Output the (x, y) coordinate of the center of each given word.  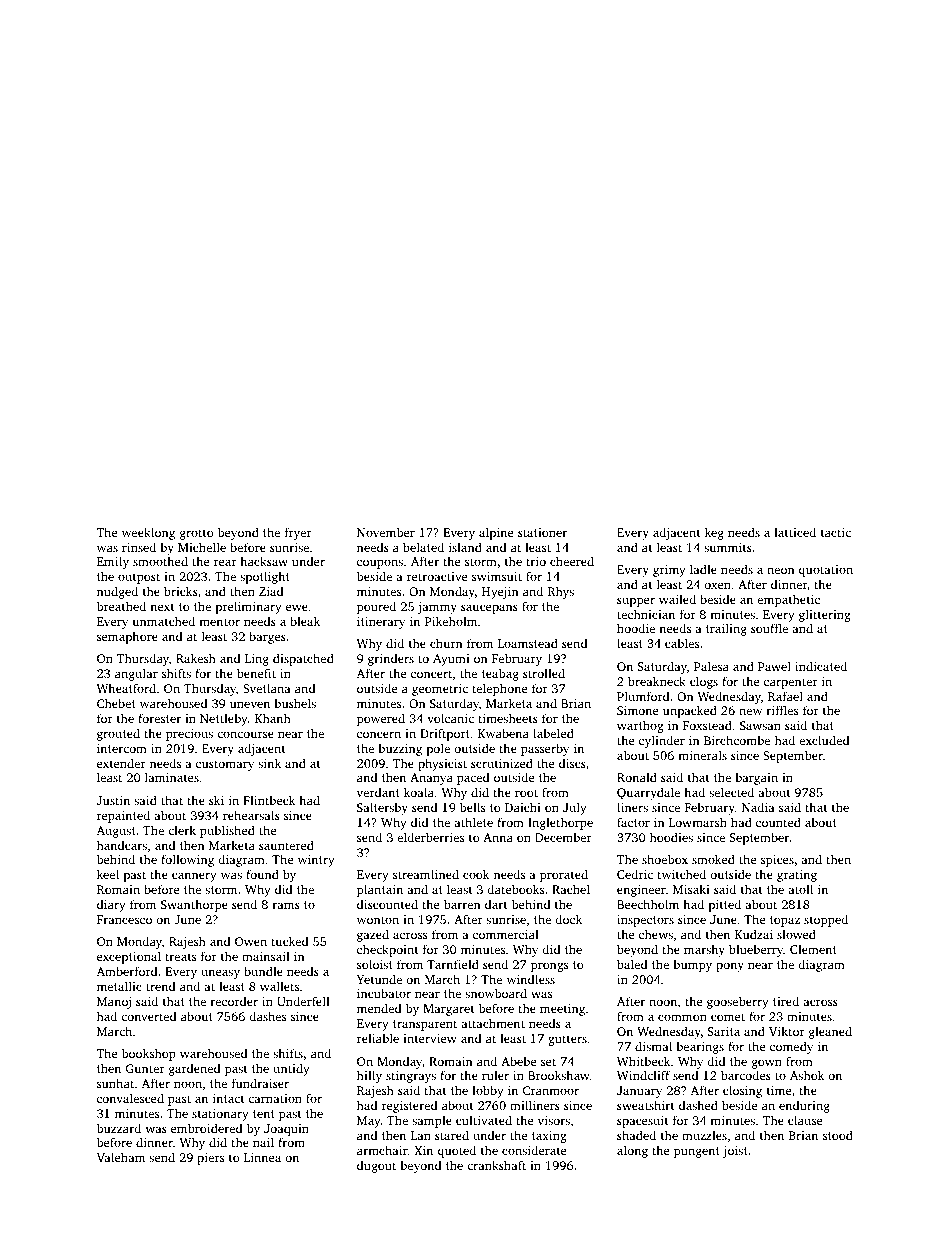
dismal (653, 1046)
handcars (122, 845)
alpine (496, 533)
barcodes (746, 1075)
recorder (234, 1001)
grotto (197, 534)
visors (554, 1120)
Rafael (785, 696)
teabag (500, 674)
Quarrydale (648, 793)
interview (429, 1038)
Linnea (262, 1157)
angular (136, 674)
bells (472, 807)
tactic (836, 532)
